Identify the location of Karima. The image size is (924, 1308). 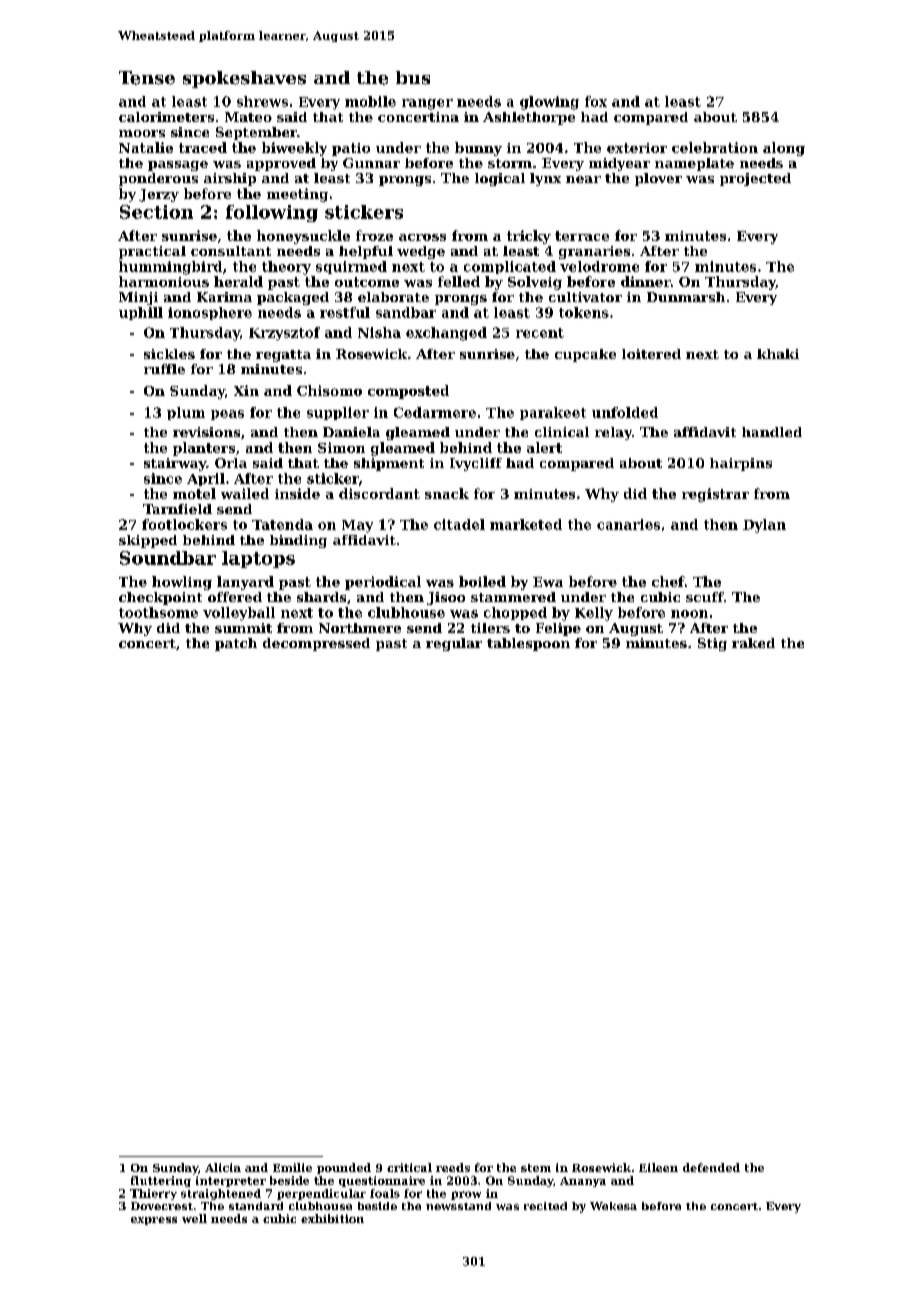
(224, 297).
